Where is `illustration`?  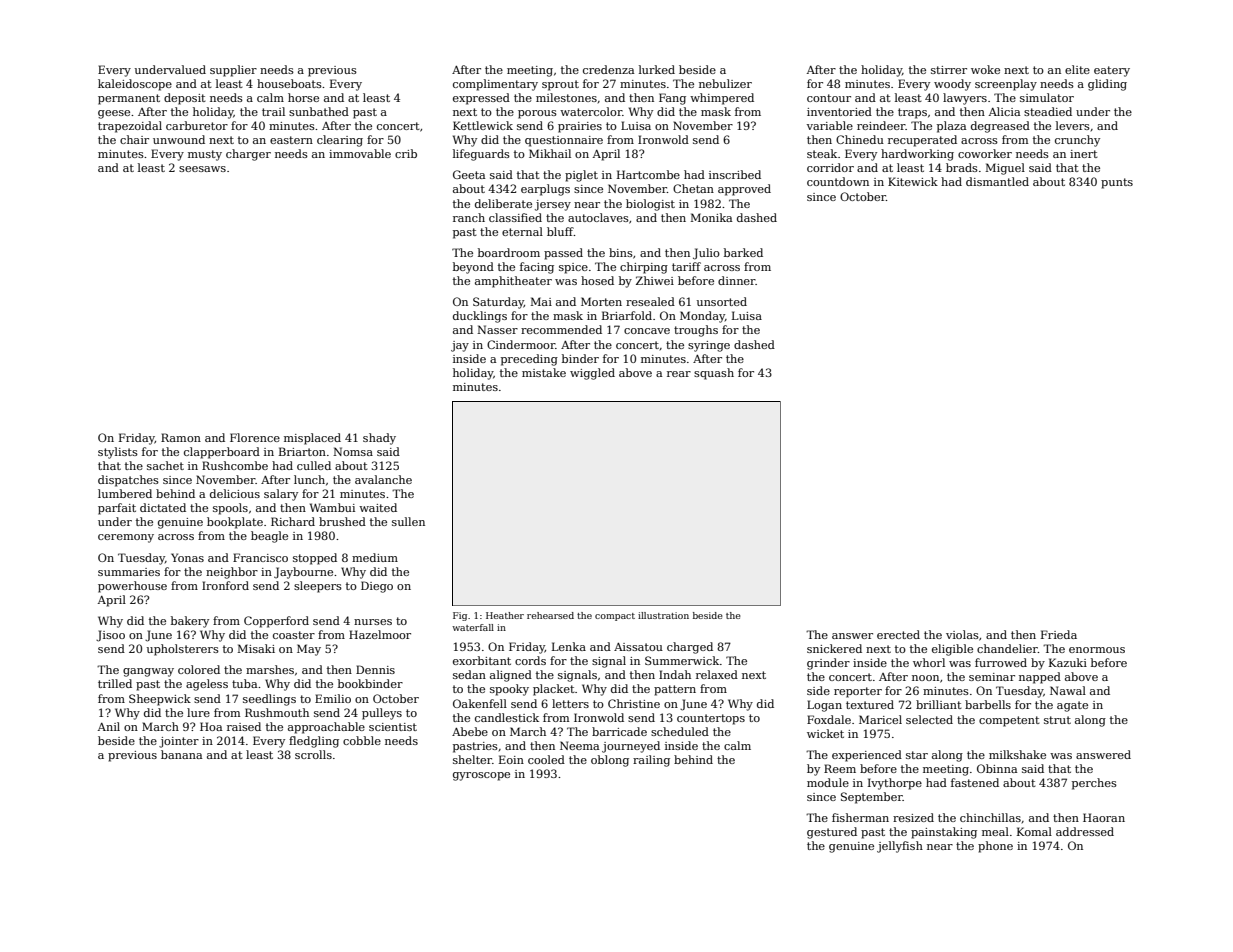 illustration is located at coordinates (663, 615).
